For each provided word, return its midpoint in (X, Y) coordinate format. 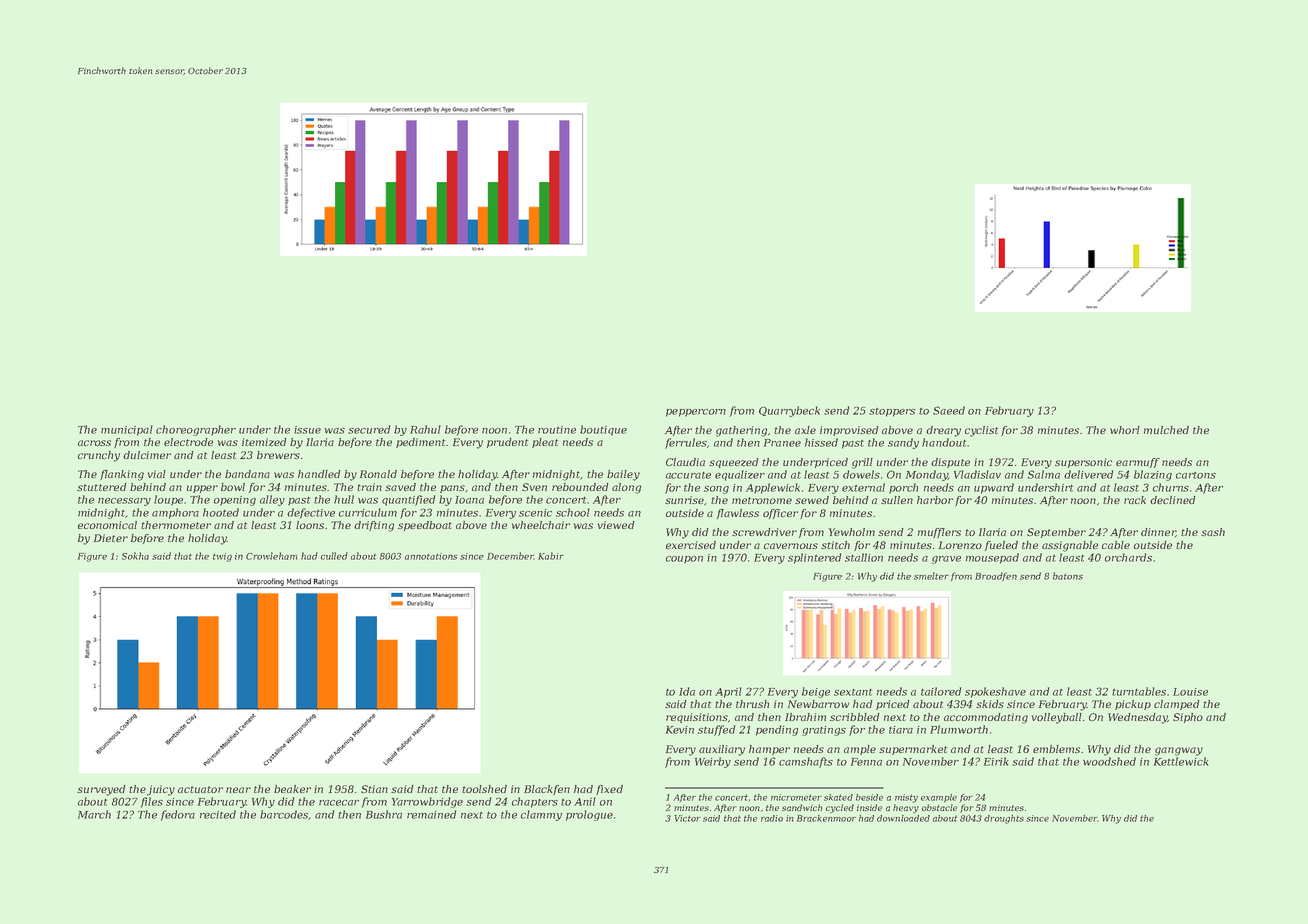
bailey (623, 475)
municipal (127, 430)
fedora (178, 815)
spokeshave (995, 692)
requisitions (697, 718)
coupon (684, 560)
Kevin (680, 730)
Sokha (135, 556)
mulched (1166, 430)
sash (1213, 532)
